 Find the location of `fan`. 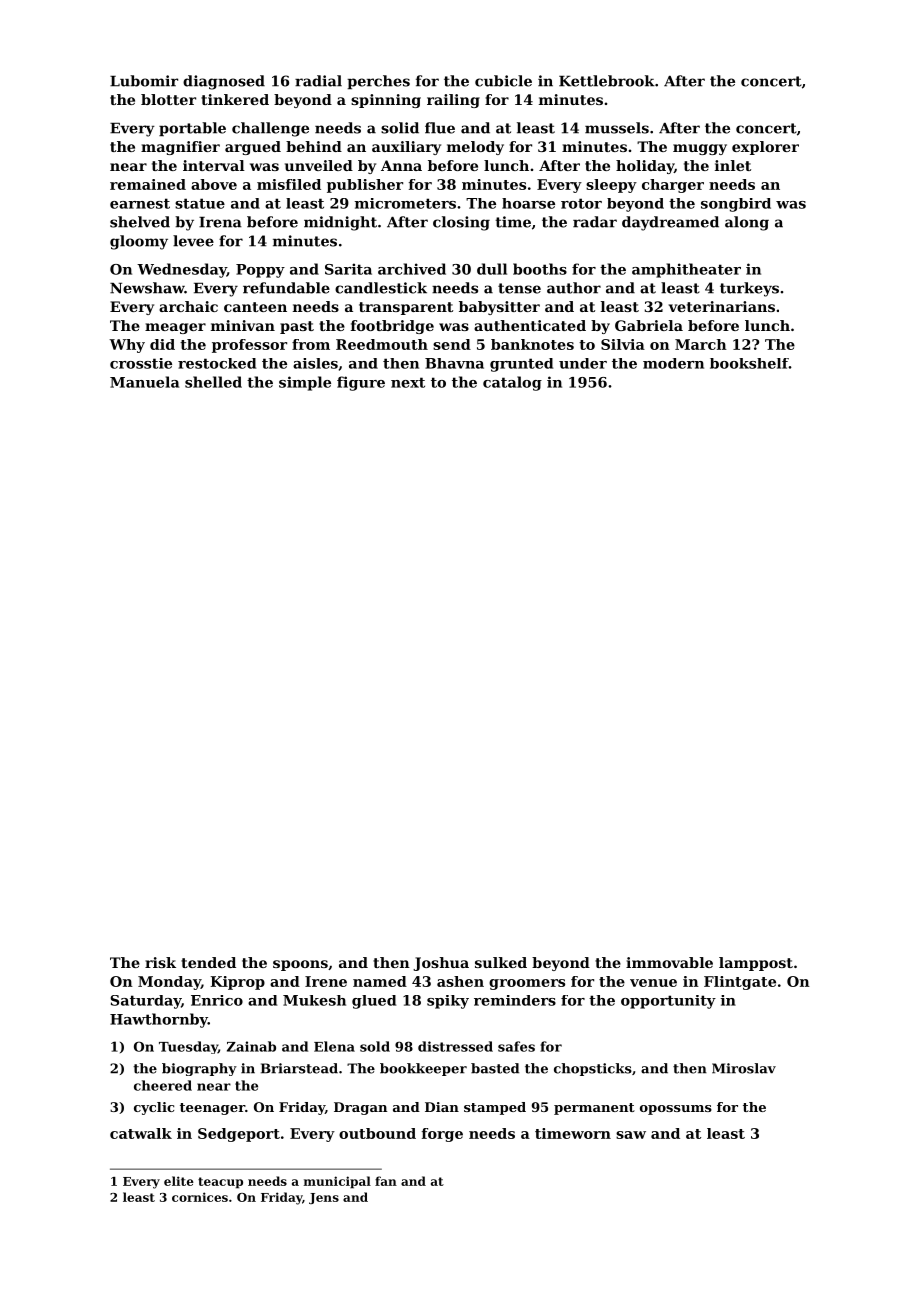

fan is located at coordinates (386, 1181).
